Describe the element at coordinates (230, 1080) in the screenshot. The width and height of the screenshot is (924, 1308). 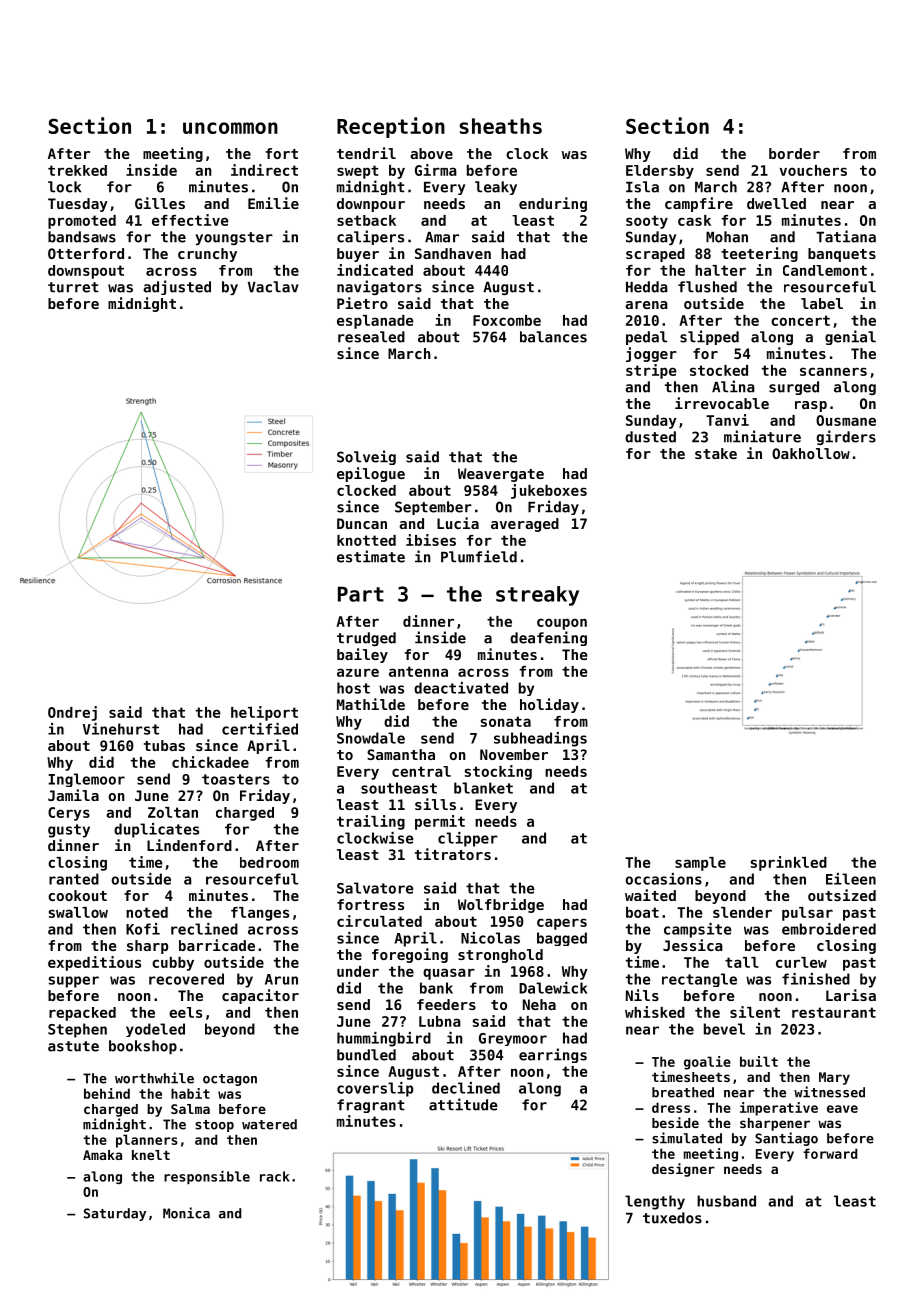
I see `octagon` at that location.
